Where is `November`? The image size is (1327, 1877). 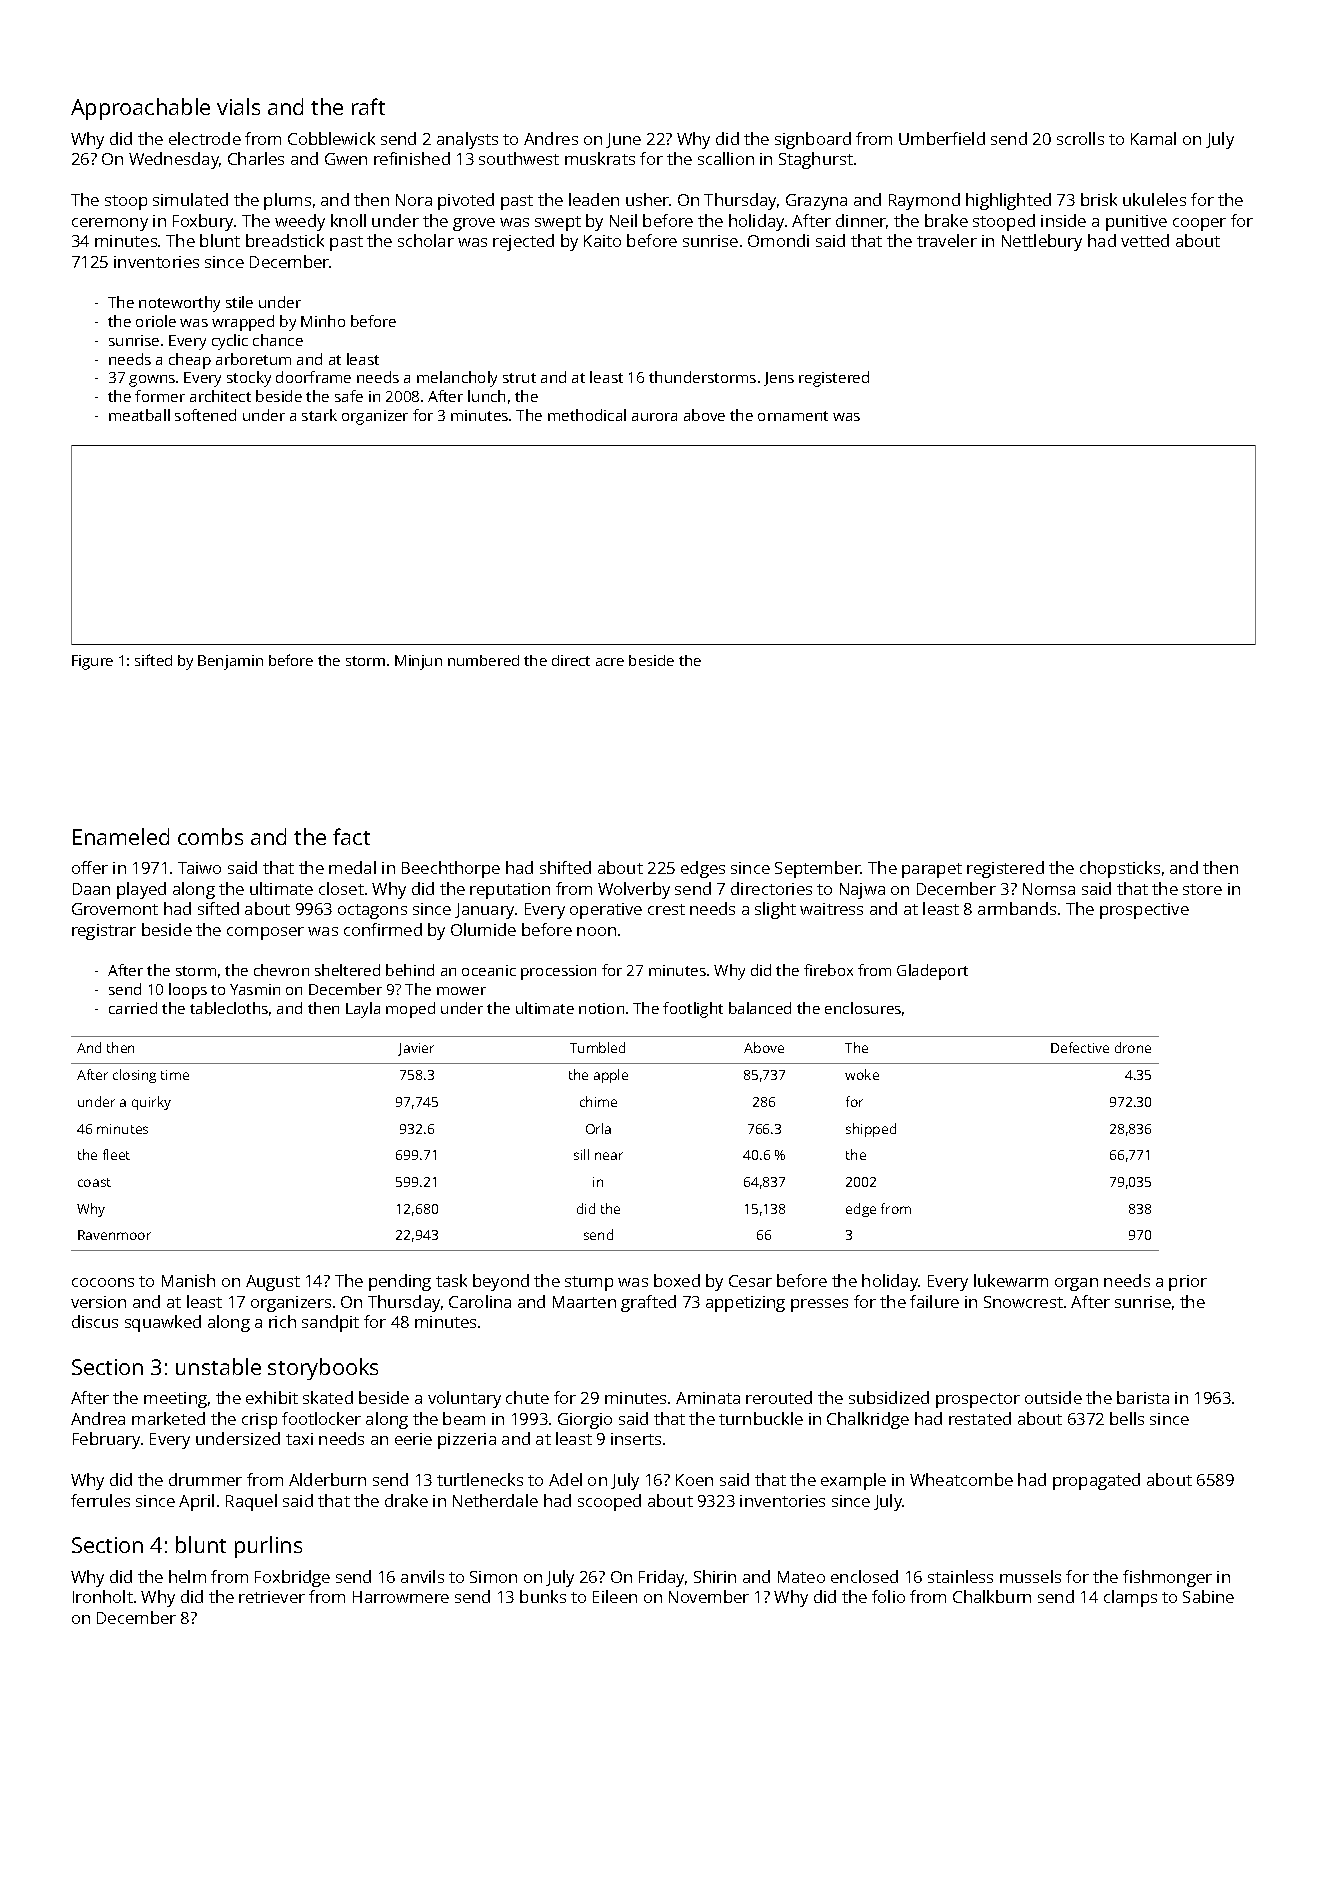 November is located at coordinates (709, 1596).
